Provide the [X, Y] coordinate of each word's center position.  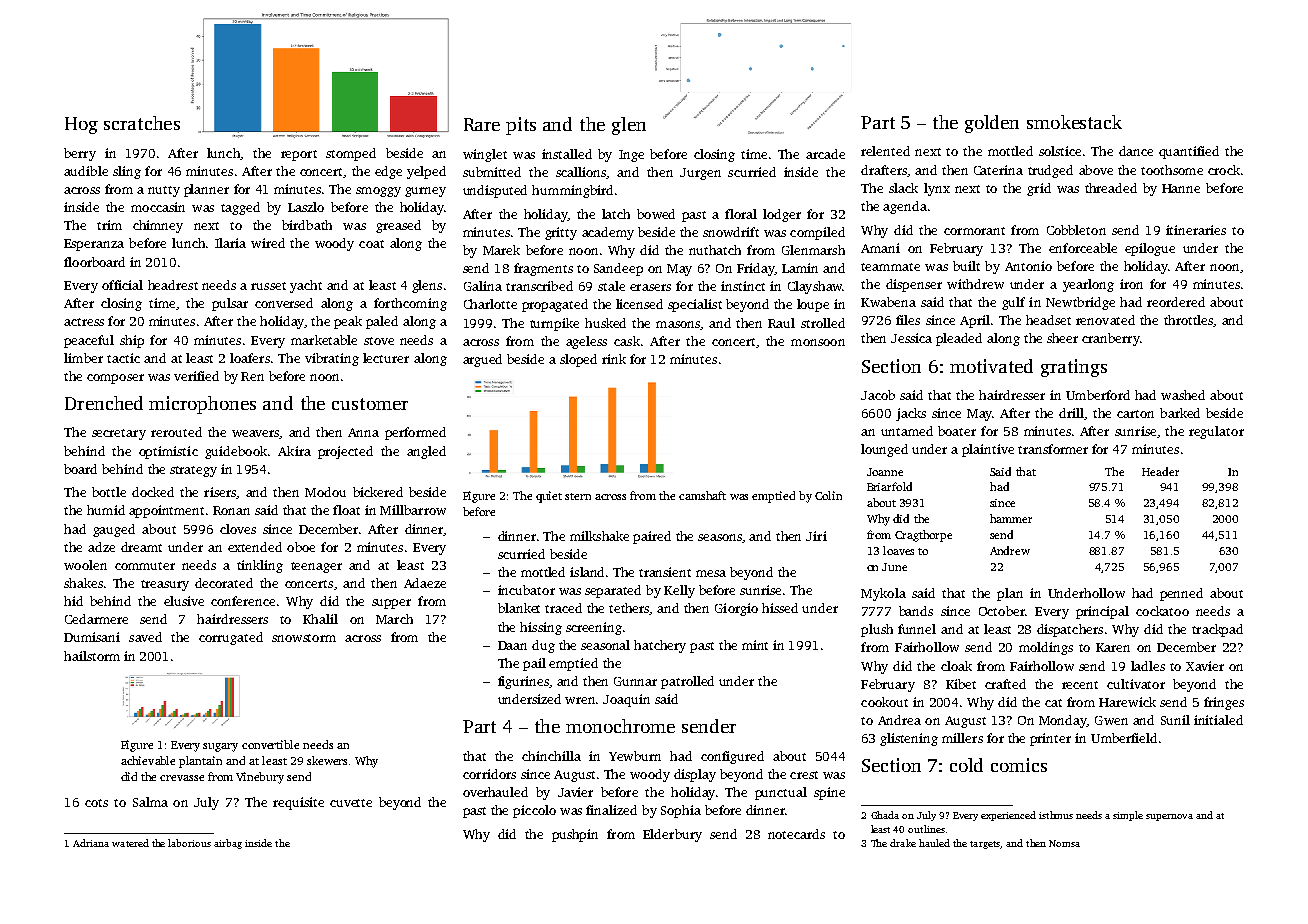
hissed [780, 608]
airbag [228, 844]
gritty [561, 233]
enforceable [1083, 248]
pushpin [575, 835]
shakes [83, 583]
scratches [142, 123]
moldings [1046, 648]
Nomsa [1064, 843]
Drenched [104, 403]
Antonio [1028, 266]
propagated [555, 305]
